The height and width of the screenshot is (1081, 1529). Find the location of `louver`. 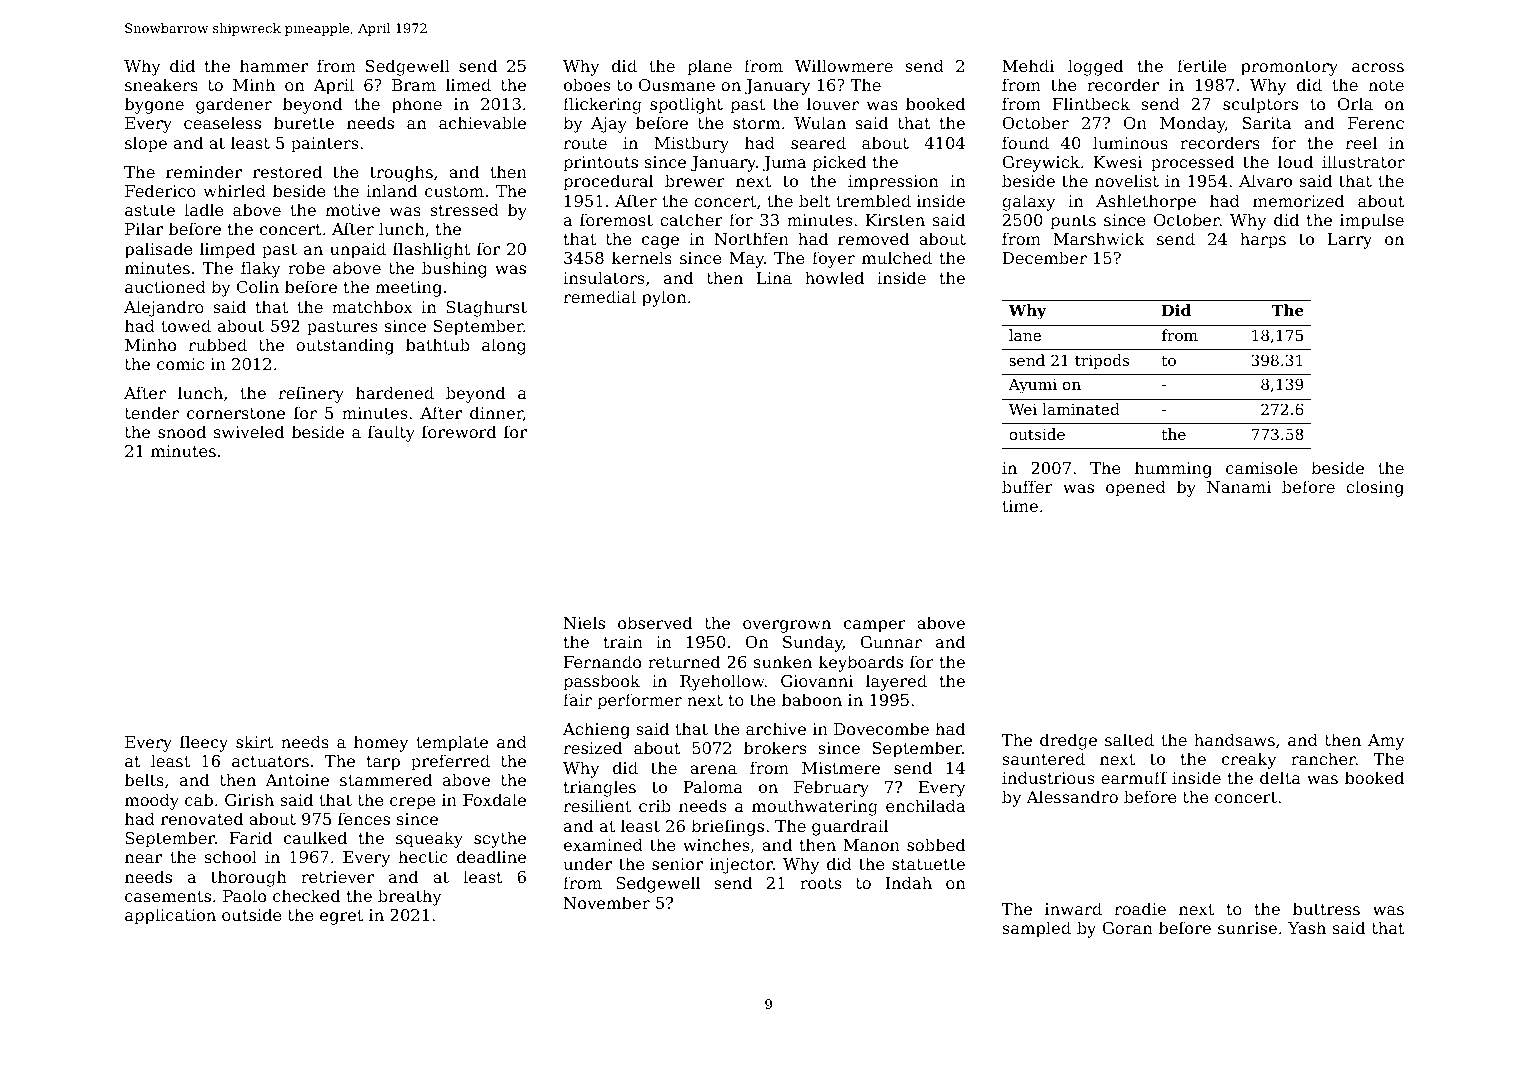

louver is located at coordinates (833, 103).
